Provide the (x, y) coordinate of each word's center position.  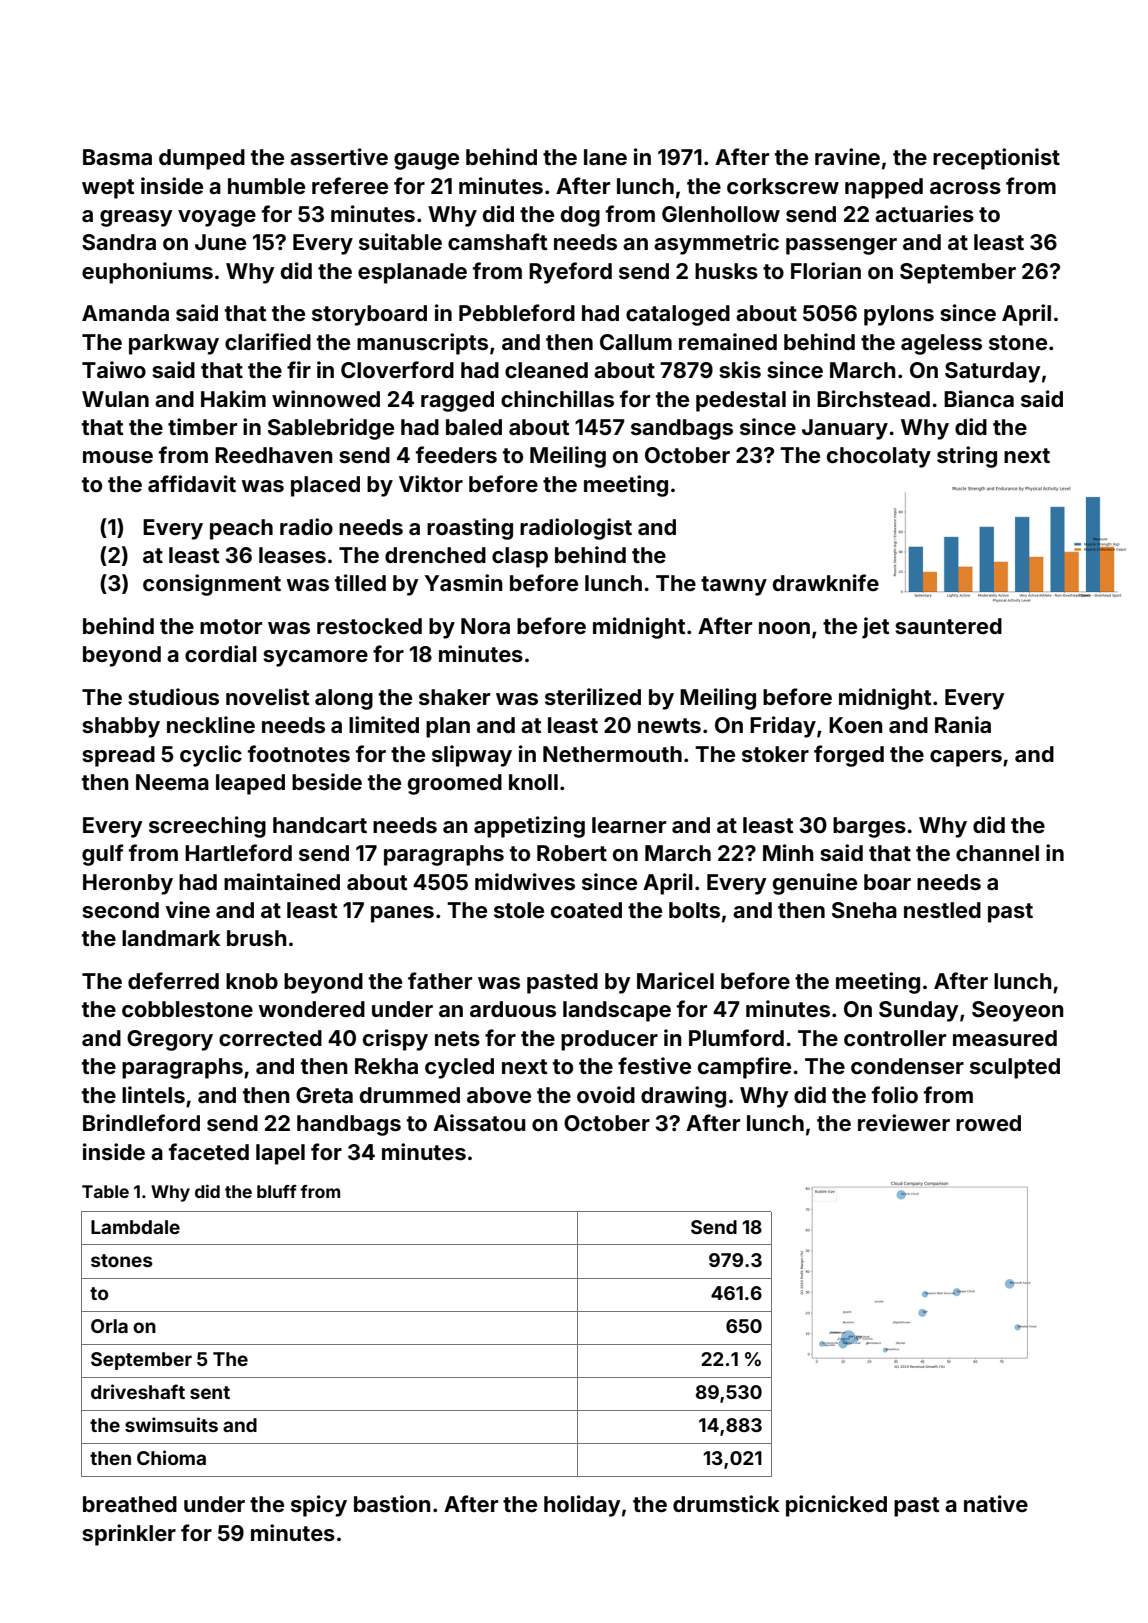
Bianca (979, 398)
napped (884, 188)
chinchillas (557, 398)
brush (257, 938)
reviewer (904, 1122)
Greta (324, 1095)
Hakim (233, 398)
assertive (339, 156)
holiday (582, 1506)
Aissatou (479, 1122)
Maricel (675, 980)
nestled (942, 910)
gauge (426, 161)
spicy (319, 1506)
